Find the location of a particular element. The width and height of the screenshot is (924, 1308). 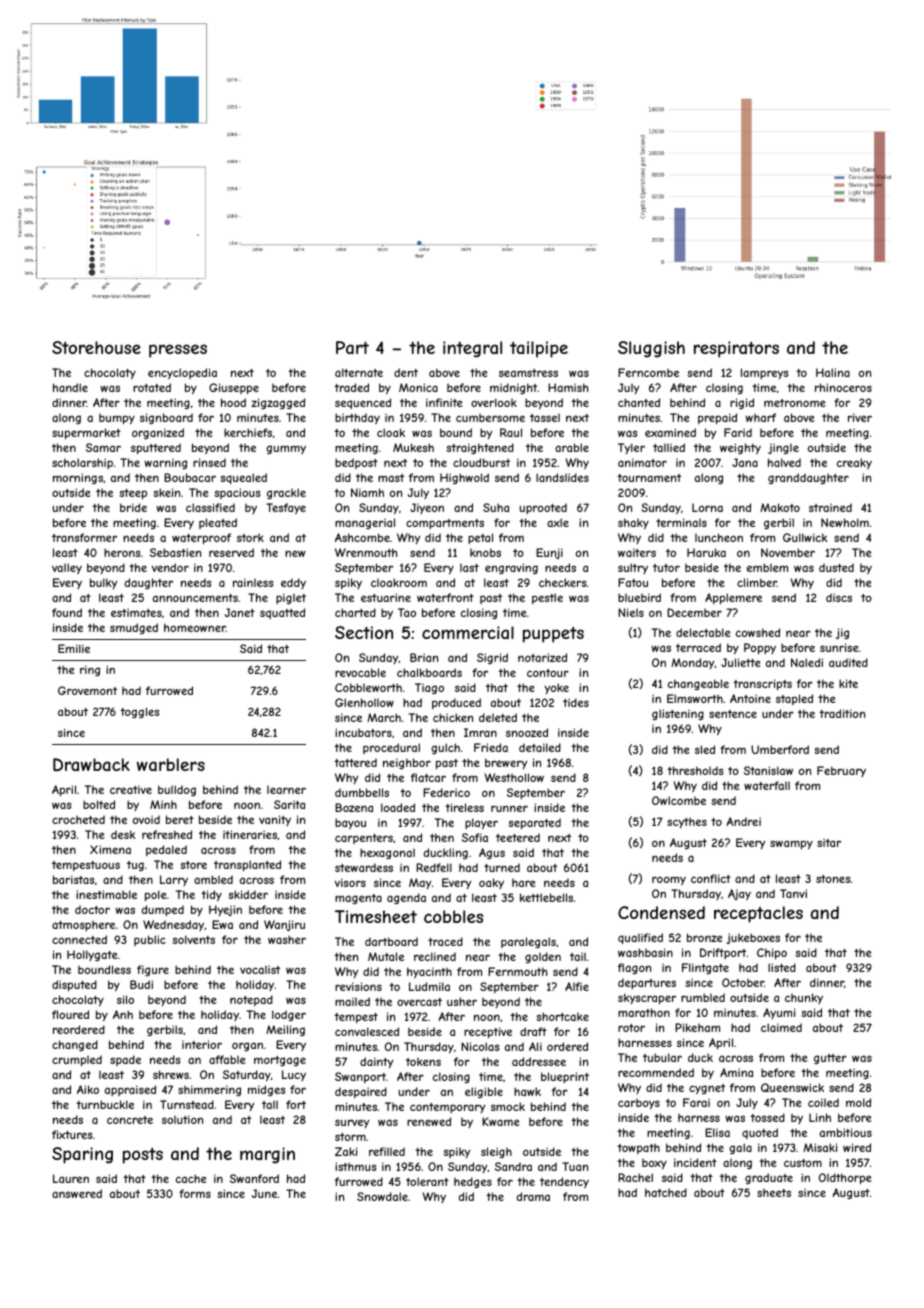

bride is located at coordinates (133, 507).
